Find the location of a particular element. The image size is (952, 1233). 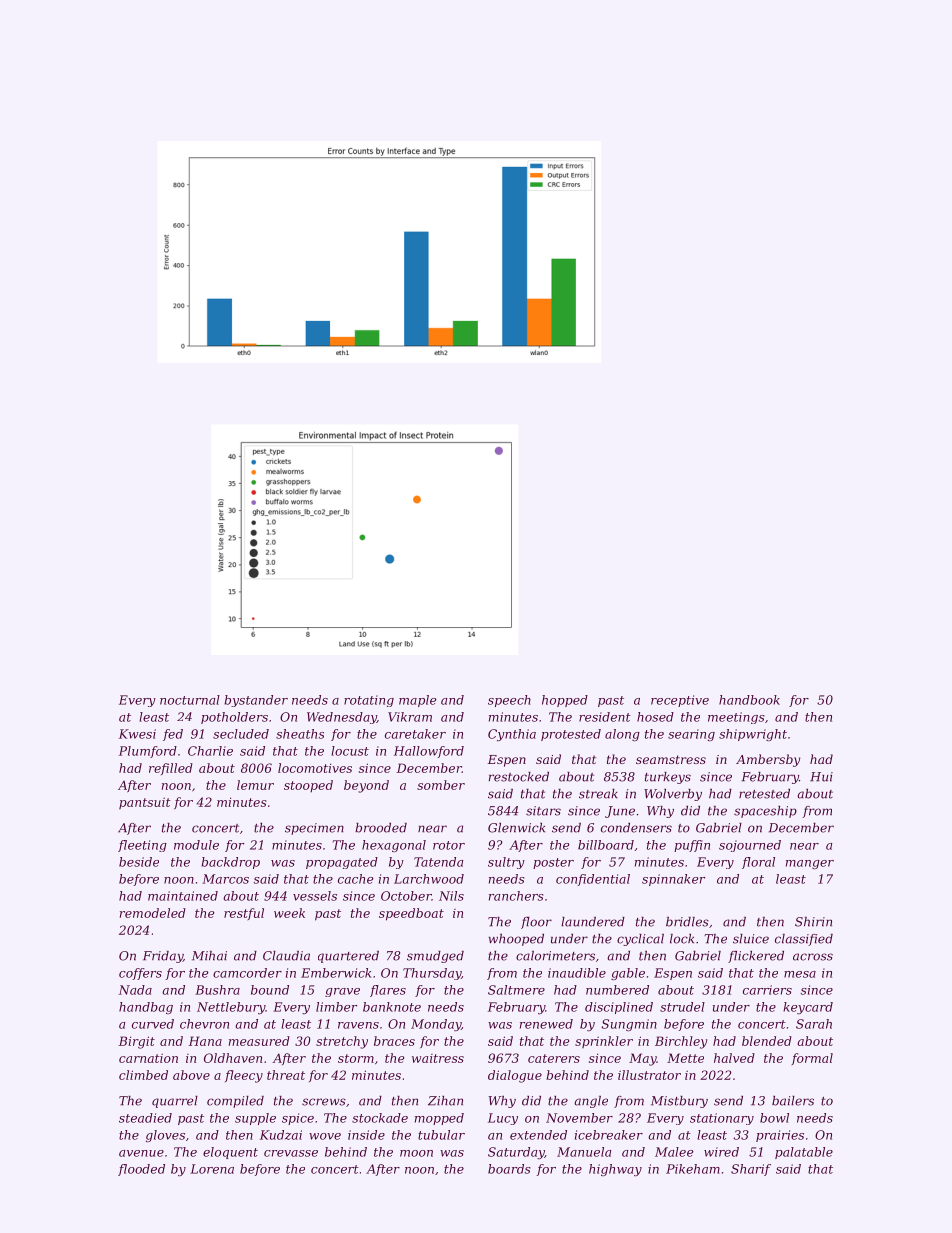

flooded is located at coordinates (141, 1170).
